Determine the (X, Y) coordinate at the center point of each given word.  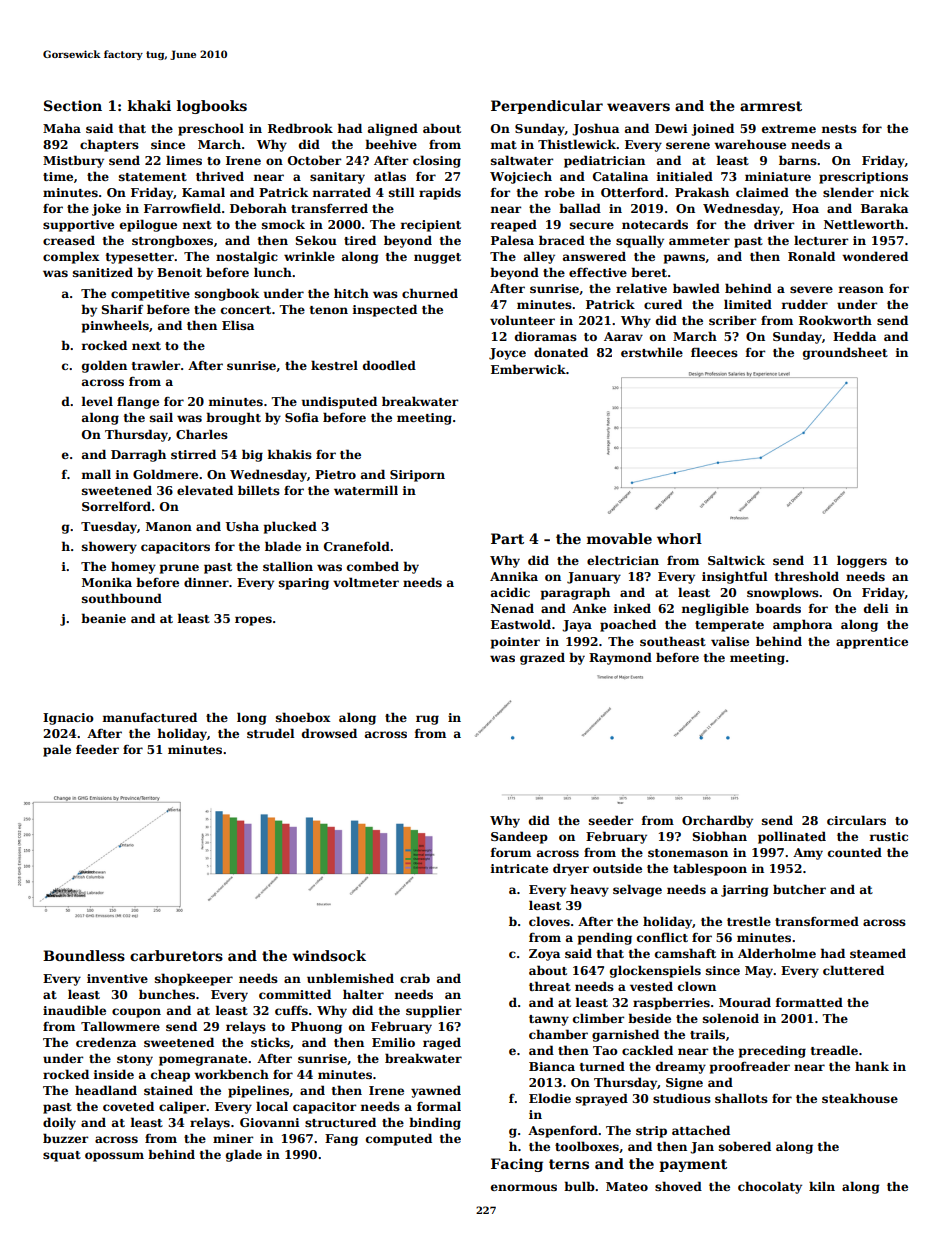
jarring (745, 891)
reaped (514, 225)
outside (617, 868)
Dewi (671, 128)
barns (798, 160)
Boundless (84, 955)
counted (855, 852)
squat (62, 1156)
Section (73, 105)
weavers (638, 107)
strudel (271, 733)
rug (427, 720)
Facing (517, 1165)
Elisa (238, 325)
